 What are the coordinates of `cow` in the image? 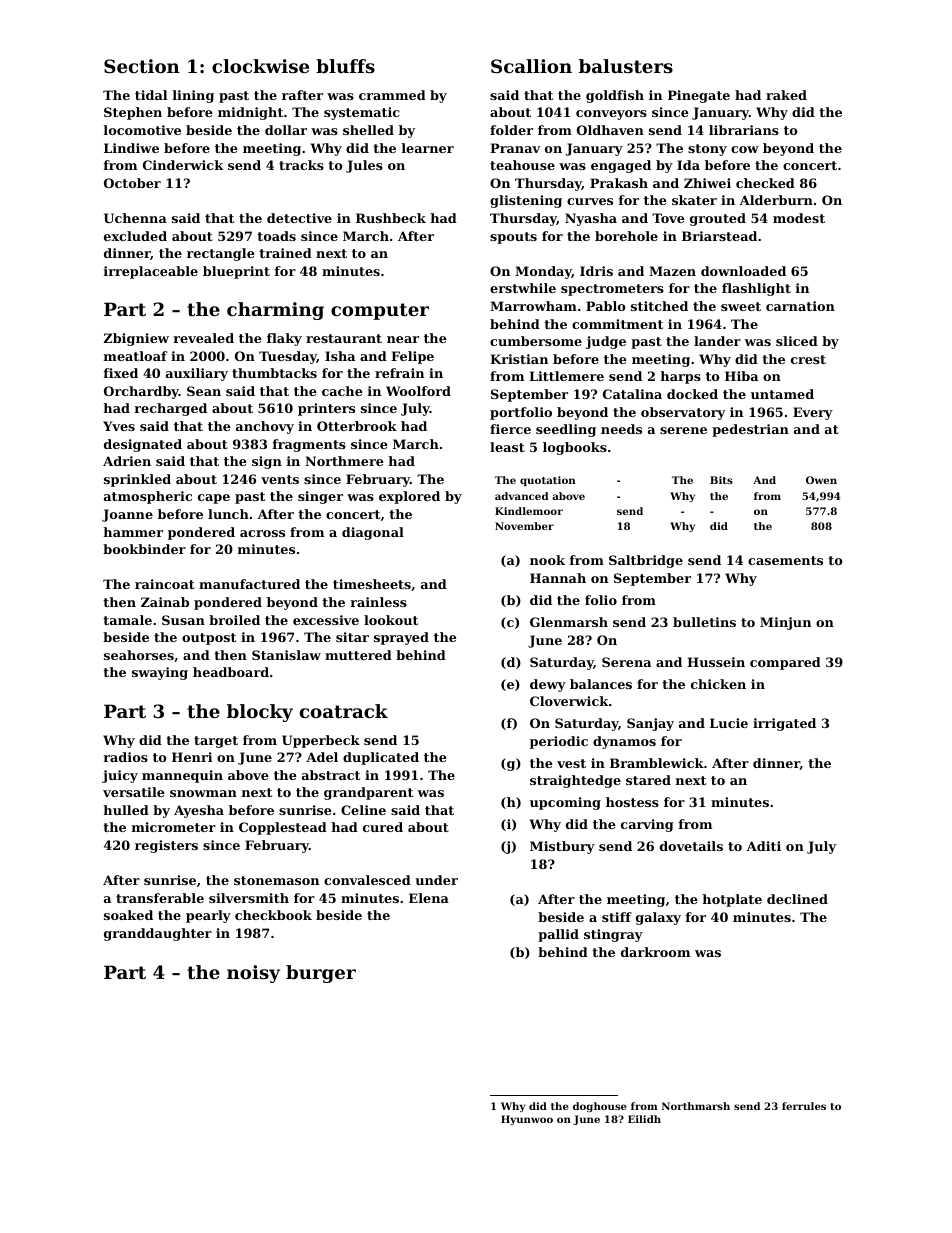 It's located at (745, 149).
